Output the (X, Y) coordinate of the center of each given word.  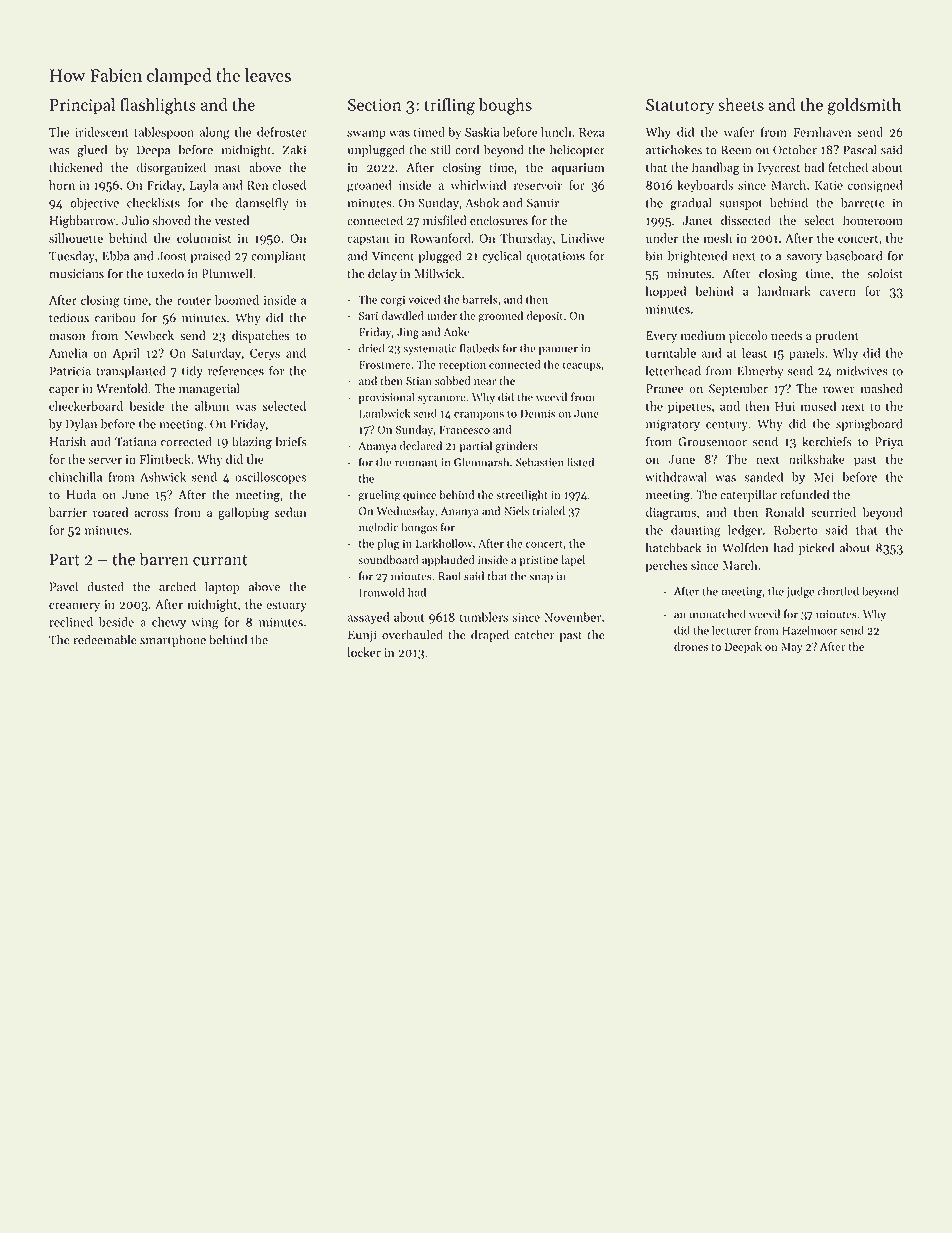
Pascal (860, 150)
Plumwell (227, 273)
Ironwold (382, 592)
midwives (862, 371)
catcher (534, 635)
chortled (838, 591)
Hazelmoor (810, 630)
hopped (666, 292)
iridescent (102, 132)
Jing (408, 333)
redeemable (105, 639)
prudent (837, 336)
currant (220, 560)
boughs (505, 106)
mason (67, 337)
